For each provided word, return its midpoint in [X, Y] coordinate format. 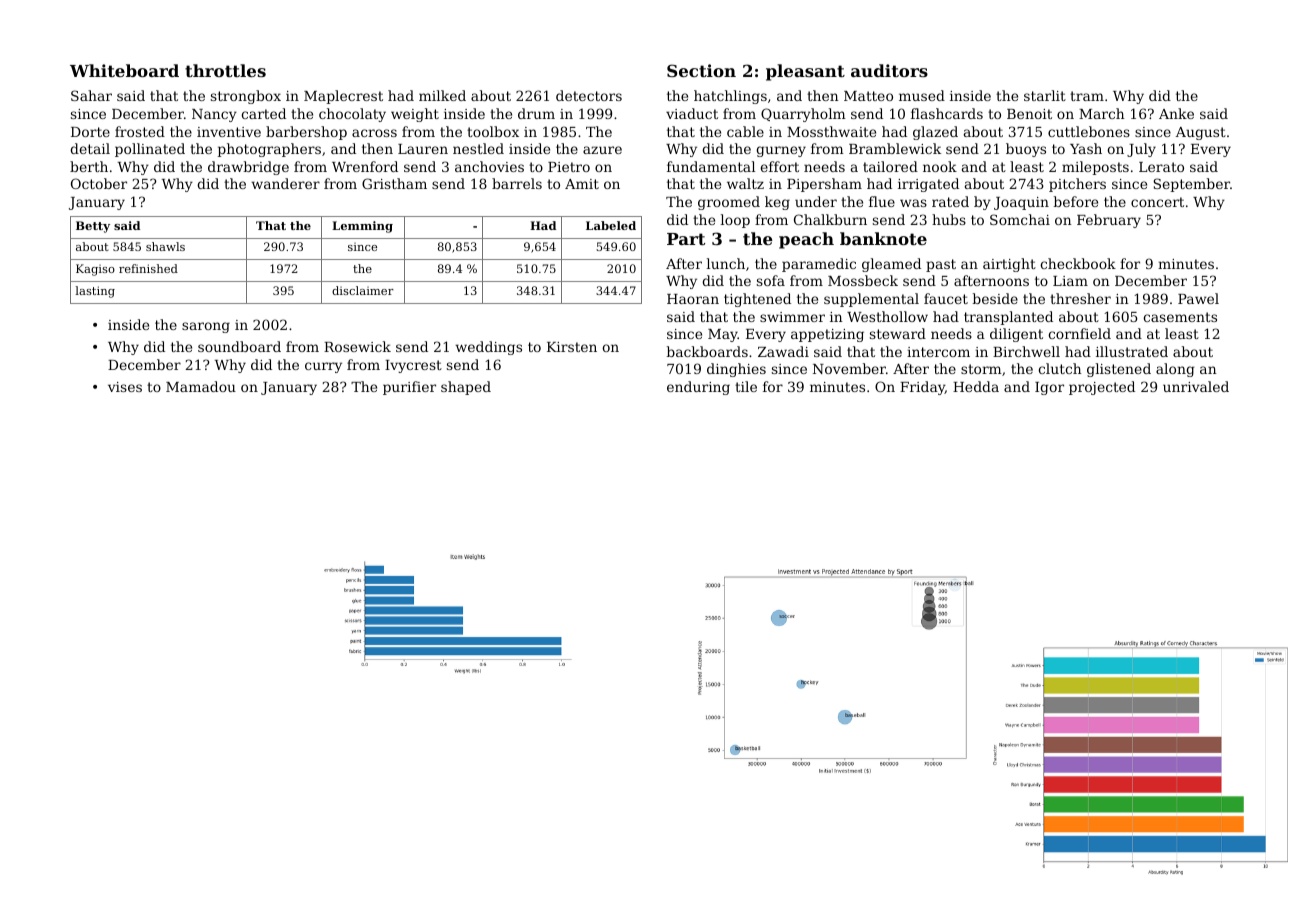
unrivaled [1196, 386]
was [913, 203]
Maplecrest [343, 97]
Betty [93, 227]
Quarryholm [803, 115]
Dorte [90, 132]
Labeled [611, 225]
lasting [95, 292]
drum [536, 113]
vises [125, 387]
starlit [1045, 95]
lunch [726, 263]
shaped [466, 388]
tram [1087, 96]
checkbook [1078, 263]
